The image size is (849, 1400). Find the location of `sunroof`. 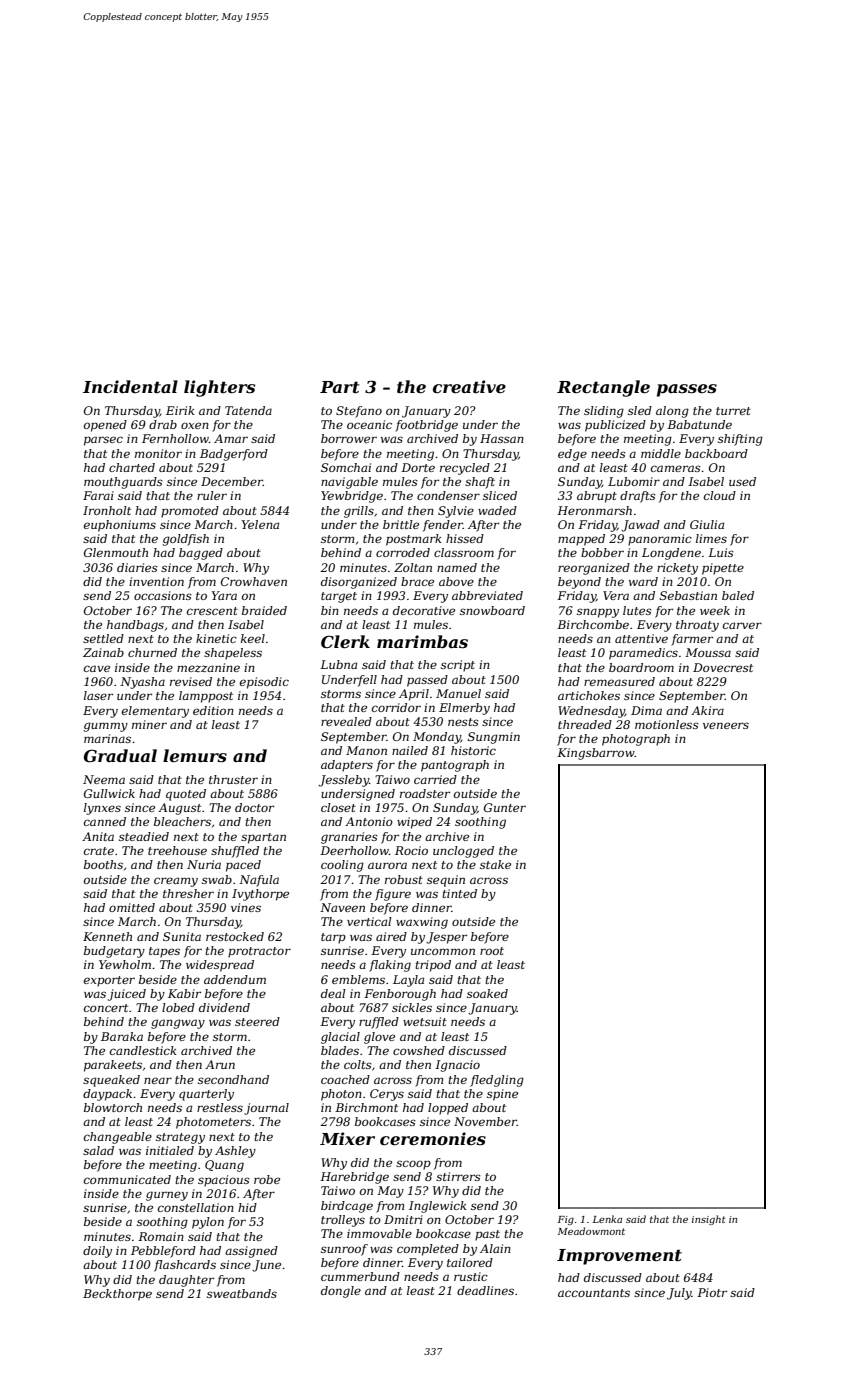

sunroof is located at coordinates (344, 1250).
